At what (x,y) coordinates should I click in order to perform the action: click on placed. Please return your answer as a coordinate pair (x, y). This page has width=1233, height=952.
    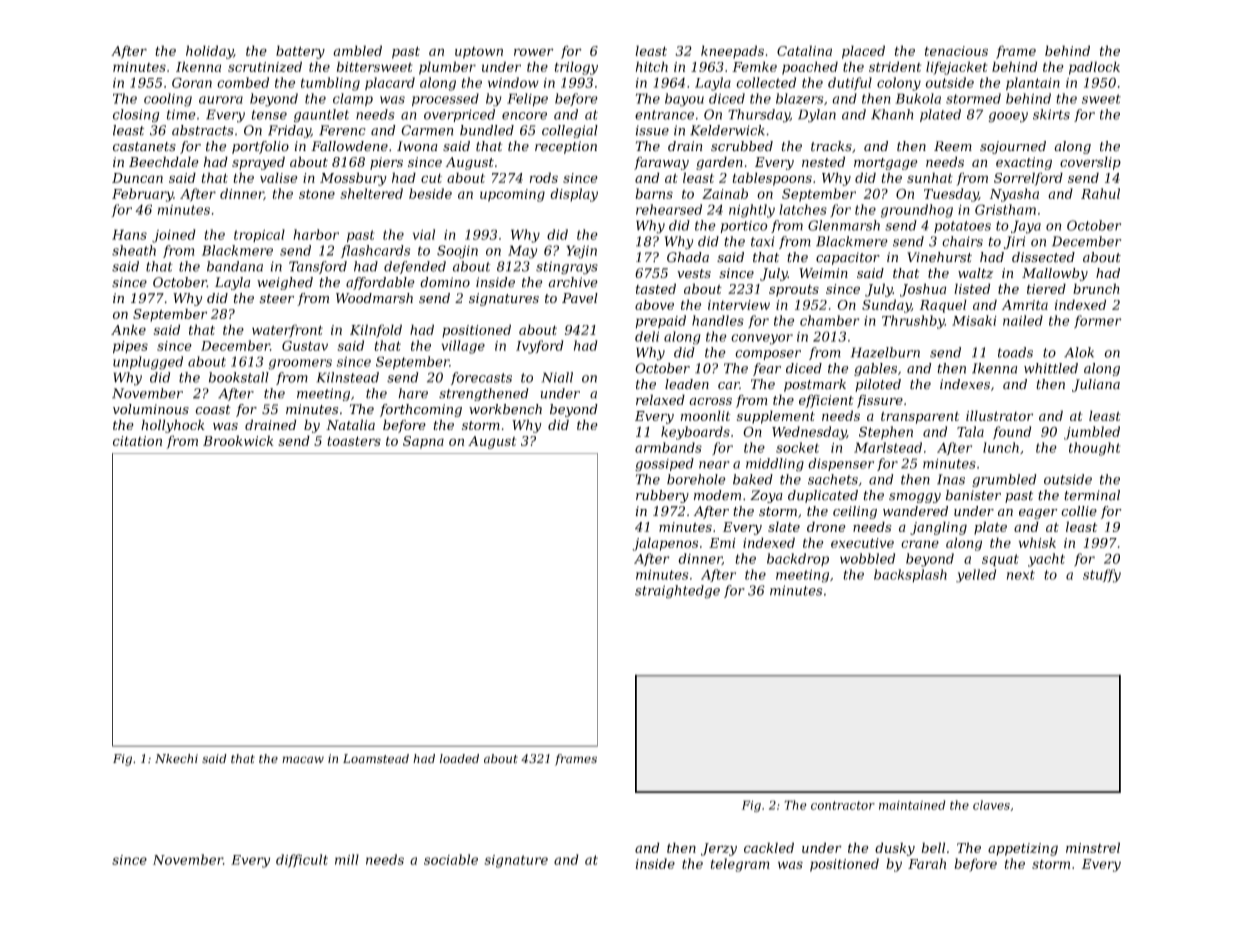
    Looking at the image, I should click on (863, 52).
